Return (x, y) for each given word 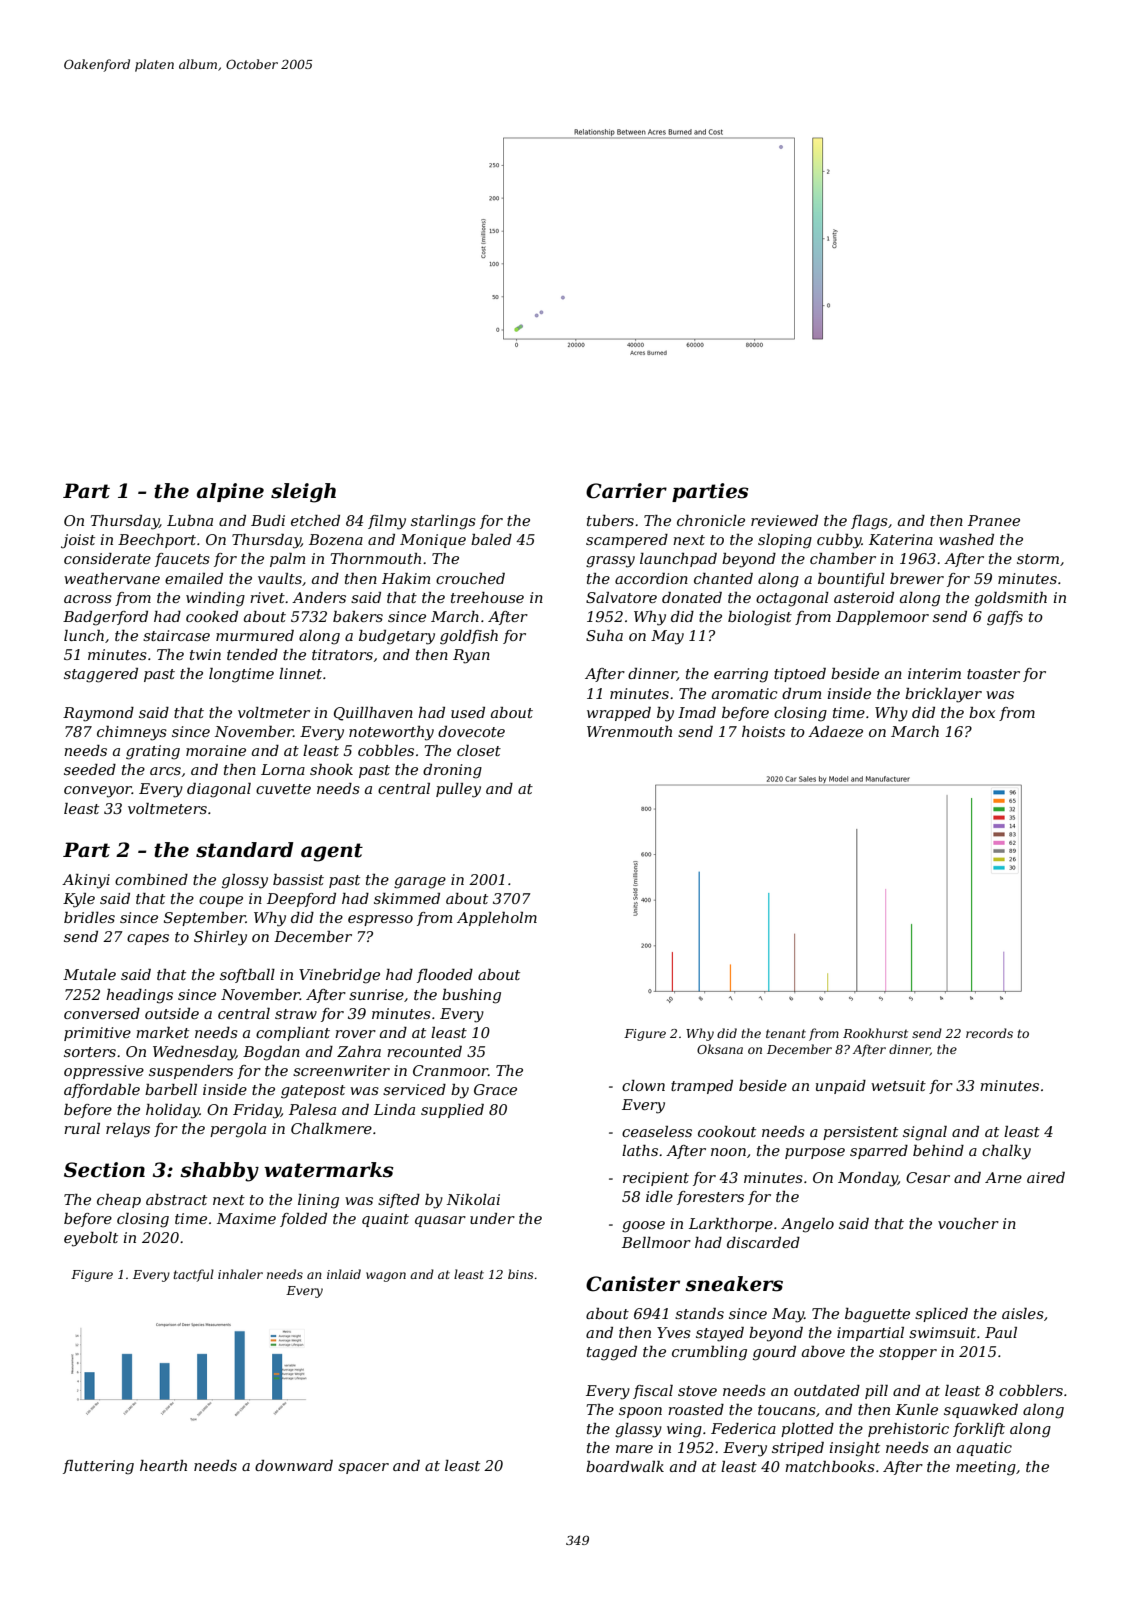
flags (869, 522)
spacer (363, 1468)
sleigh (303, 493)
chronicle (711, 520)
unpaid (841, 1087)
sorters (90, 1052)
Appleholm (497, 919)
